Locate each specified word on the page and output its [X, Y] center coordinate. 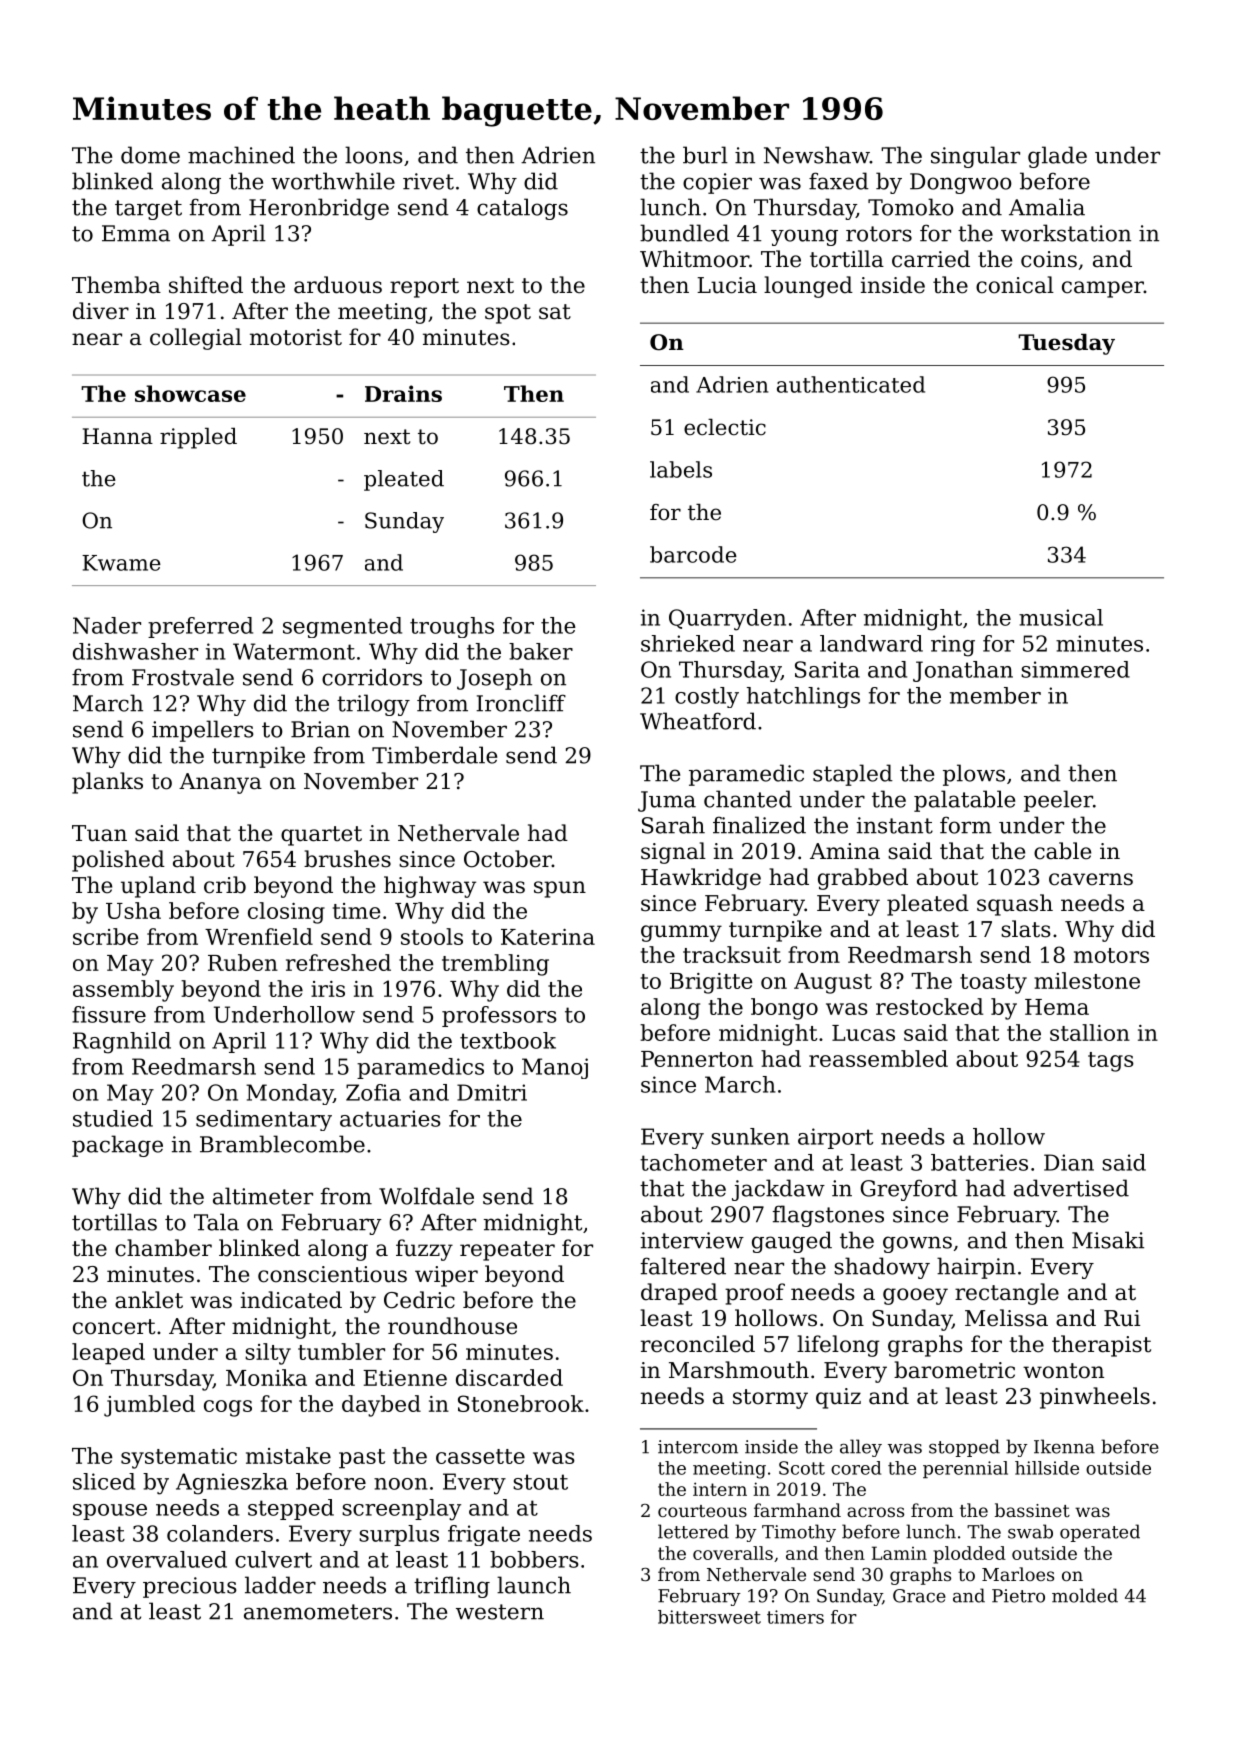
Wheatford [698, 721]
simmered [1075, 669]
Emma [136, 233]
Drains [403, 393]
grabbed [863, 879]
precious [190, 1587]
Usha [133, 910]
